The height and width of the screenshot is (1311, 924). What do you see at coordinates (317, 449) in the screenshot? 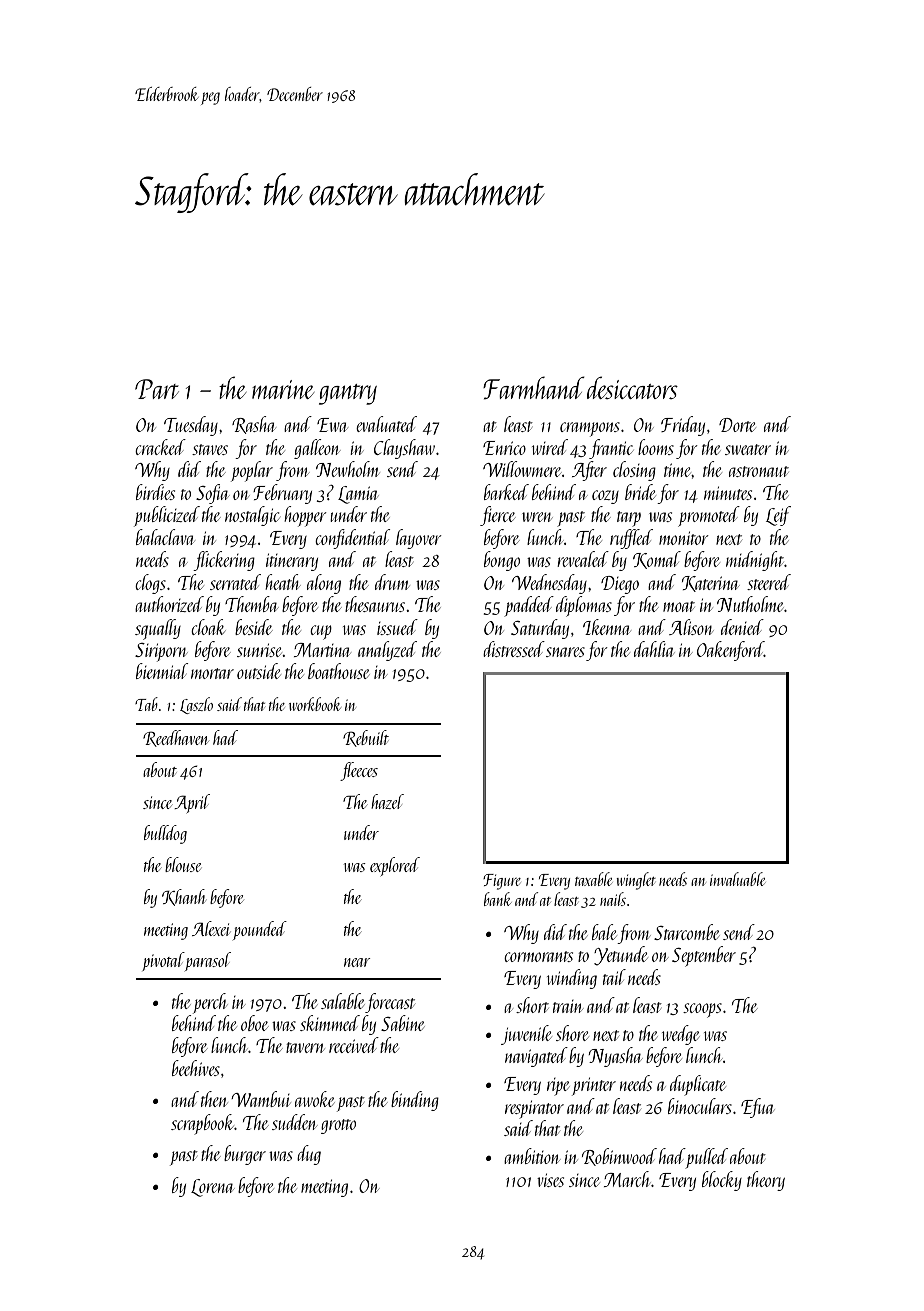
I see `galleon` at bounding box center [317, 449].
